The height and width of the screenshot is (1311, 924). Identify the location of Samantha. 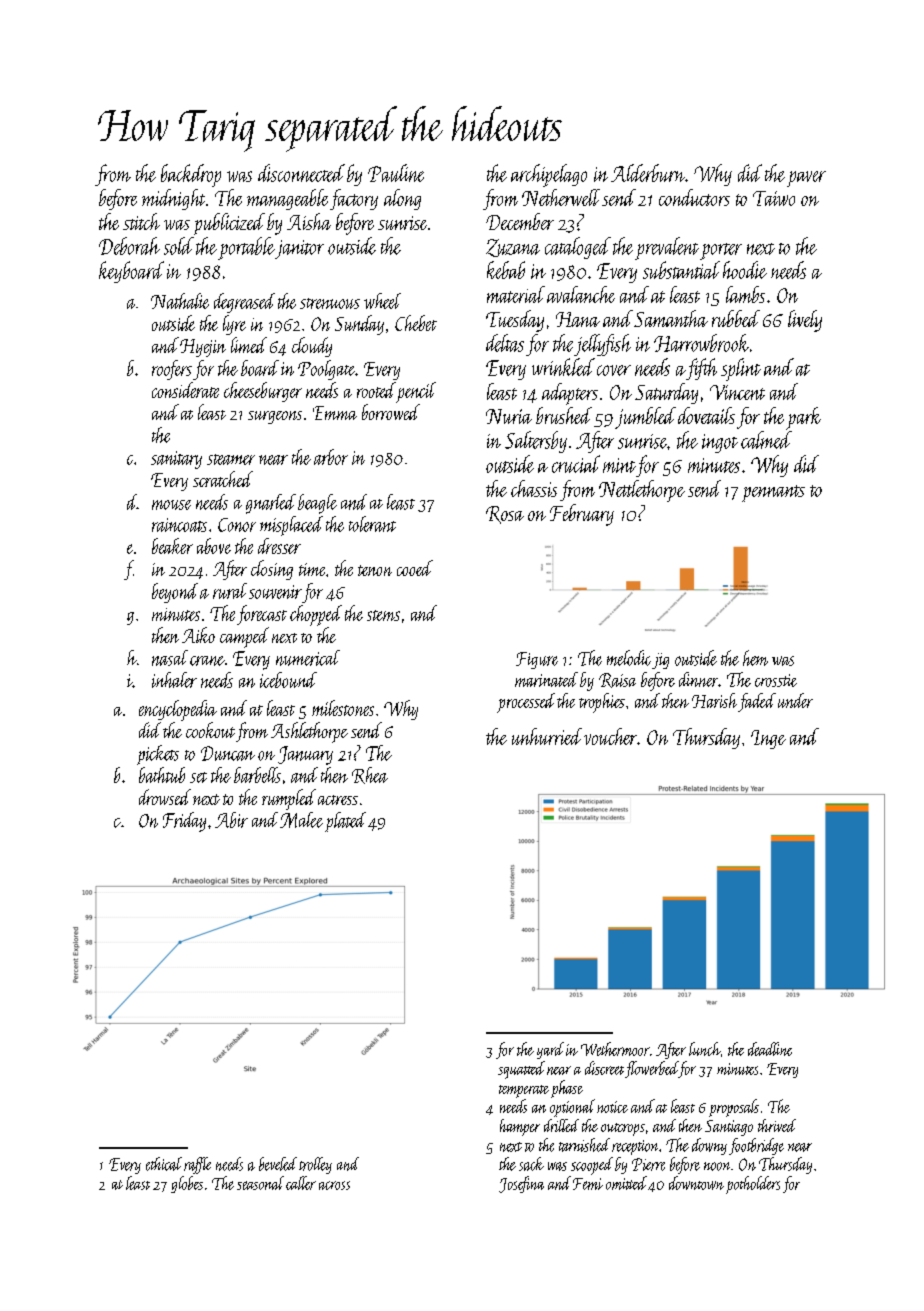
(671, 318).
